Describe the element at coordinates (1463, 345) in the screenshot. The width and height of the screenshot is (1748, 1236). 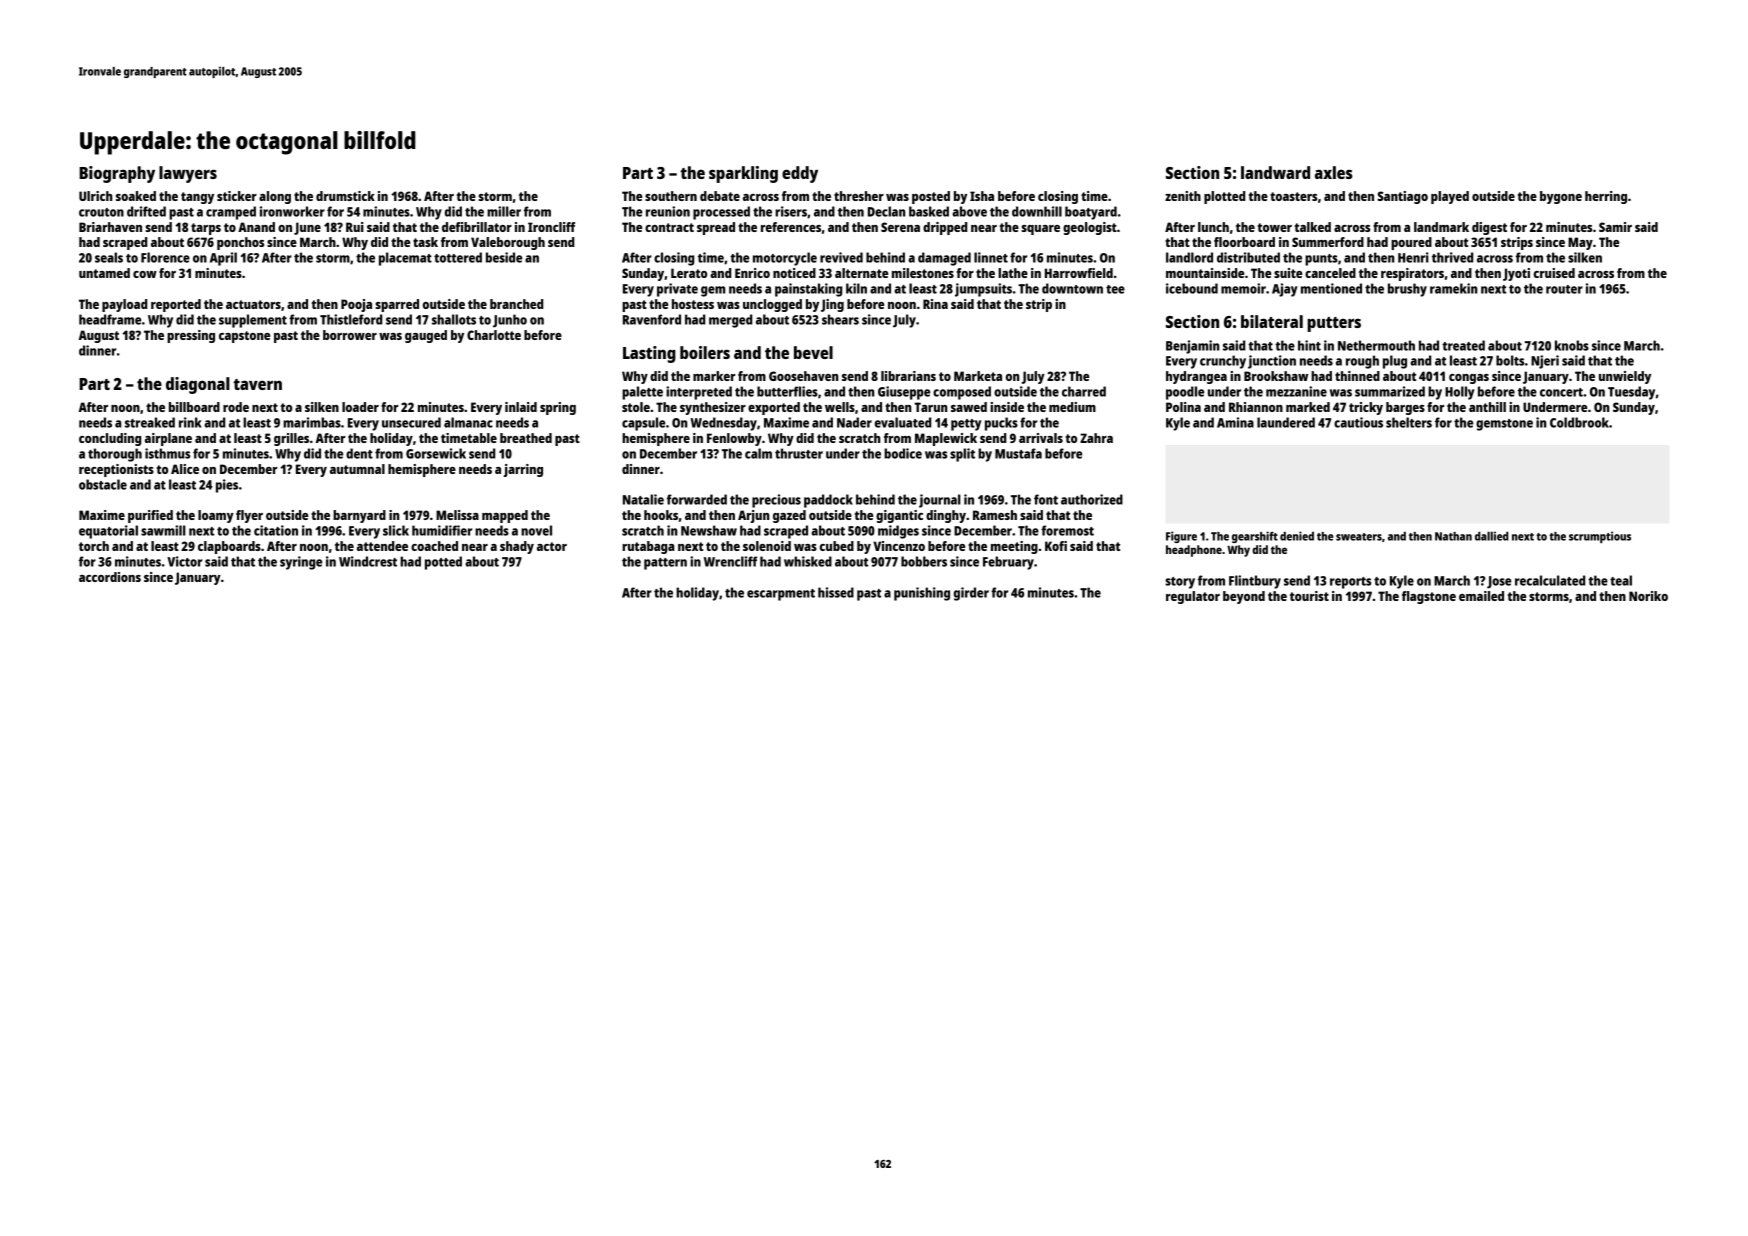
I see `treated` at that location.
